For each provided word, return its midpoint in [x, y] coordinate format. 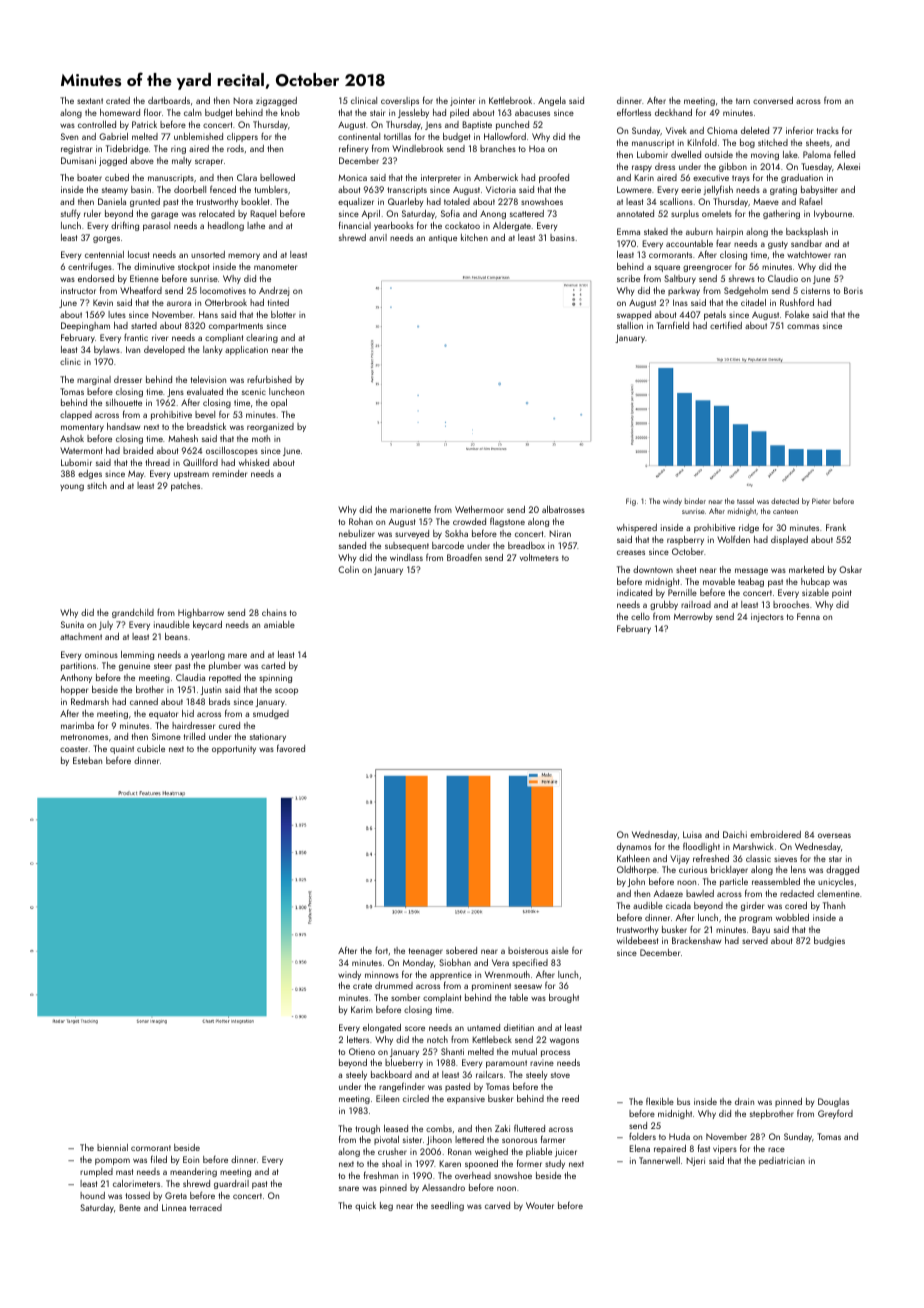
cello [640, 616]
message [751, 571]
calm [193, 112]
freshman [381, 1175]
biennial [112, 1147]
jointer [462, 101]
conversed [773, 100]
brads [219, 701]
